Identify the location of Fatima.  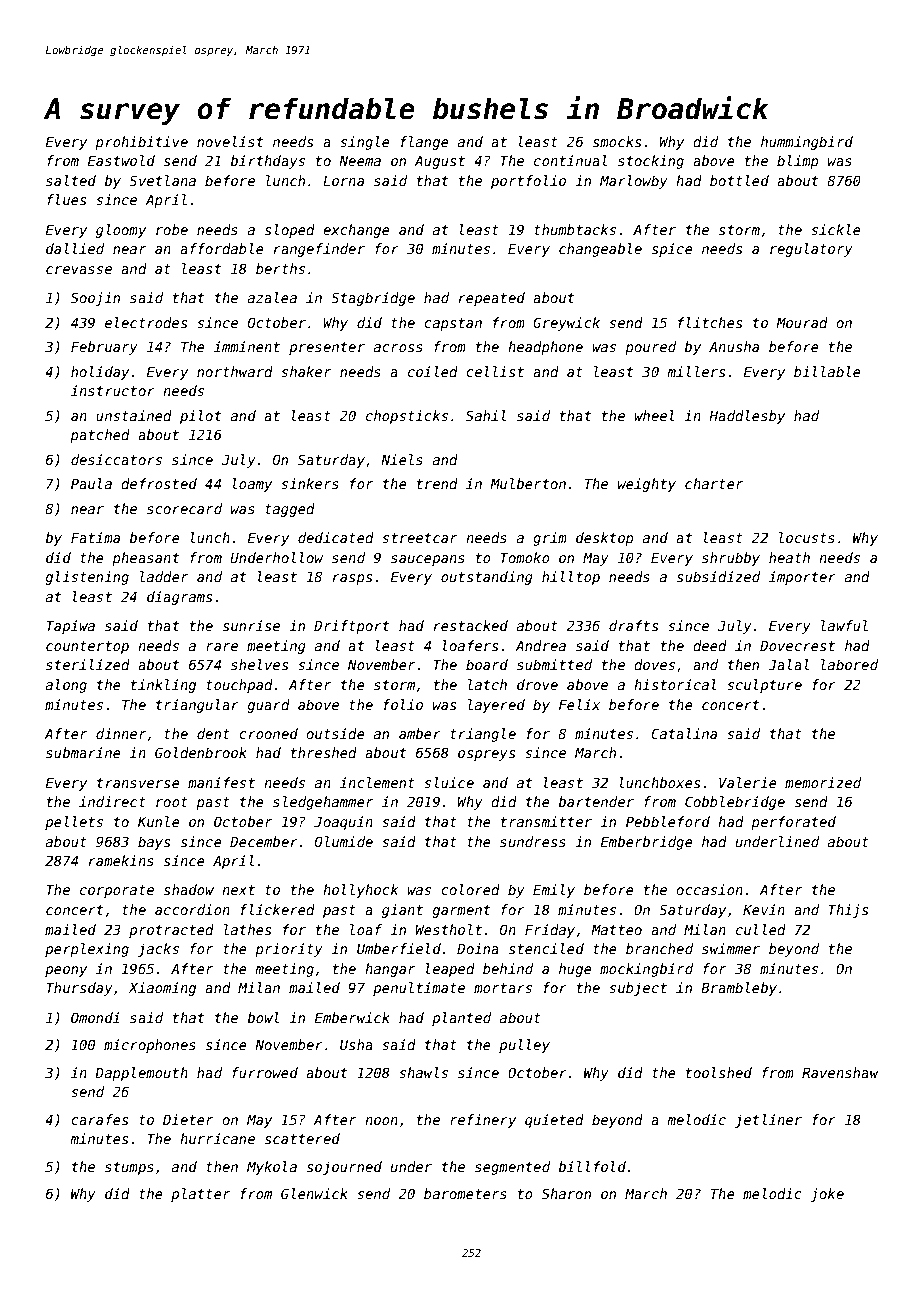
(95, 537).
